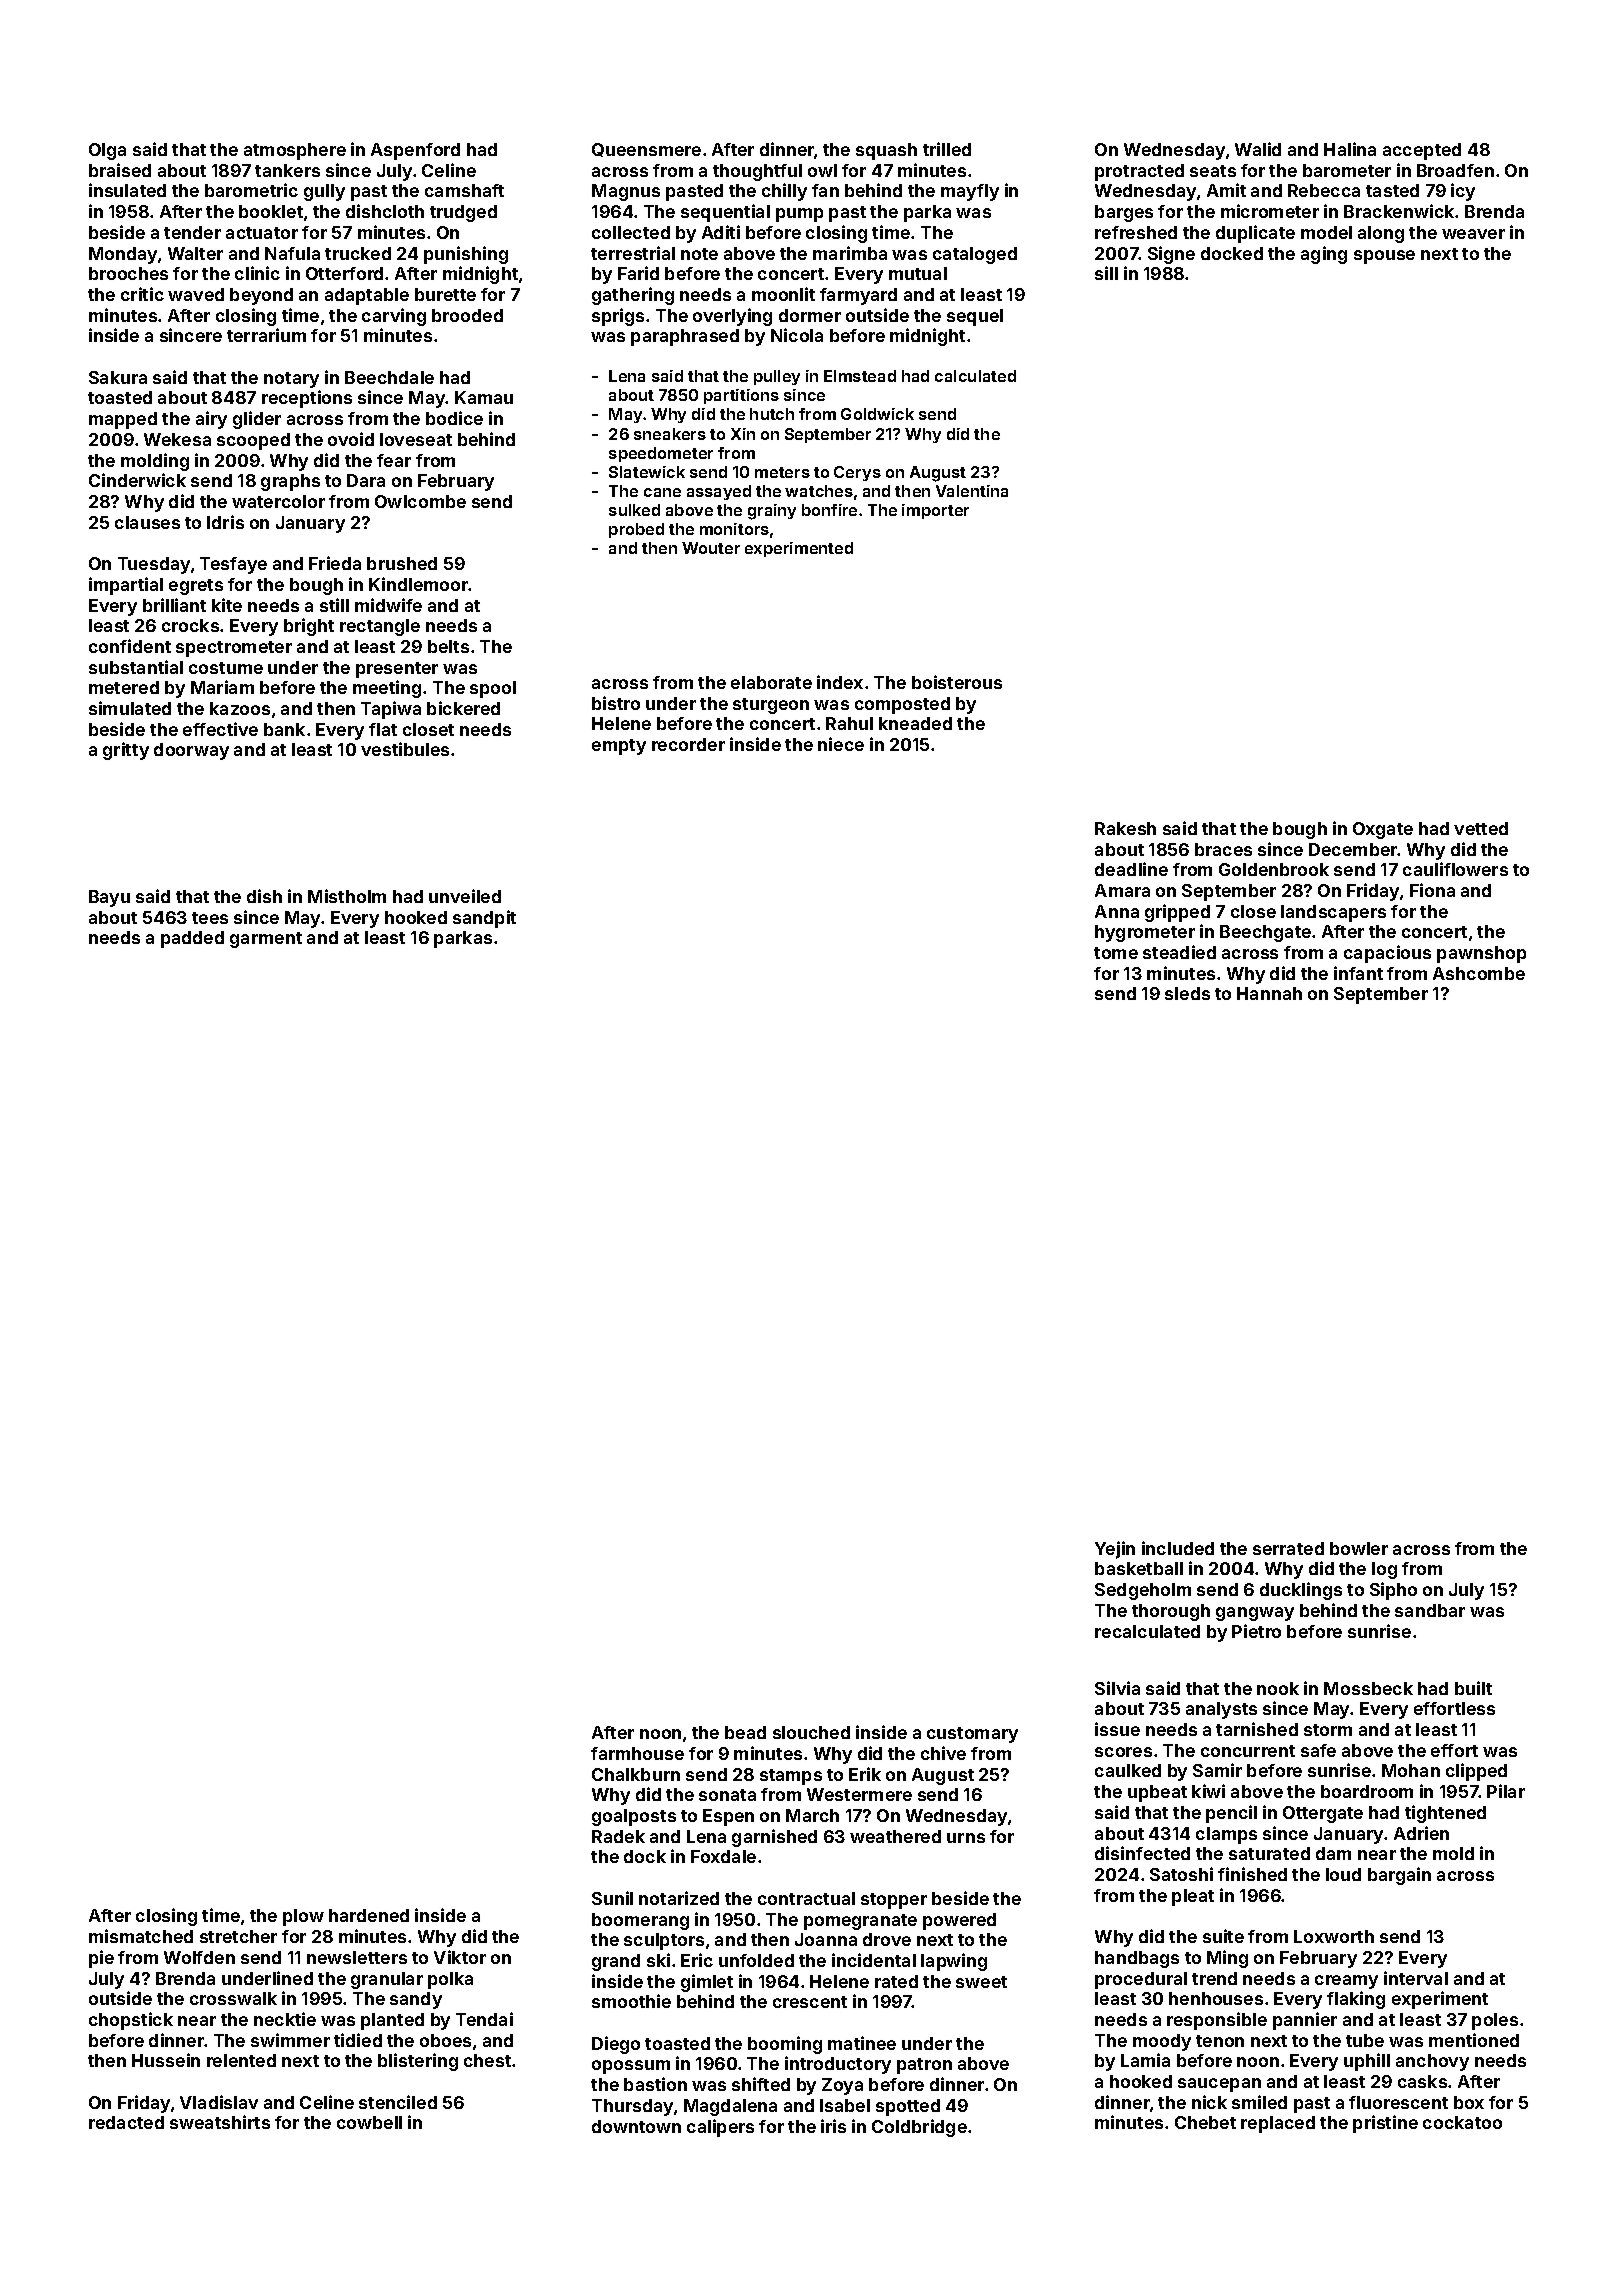 The image size is (1620, 2292). I want to click on gritty, so click(126, 751).
